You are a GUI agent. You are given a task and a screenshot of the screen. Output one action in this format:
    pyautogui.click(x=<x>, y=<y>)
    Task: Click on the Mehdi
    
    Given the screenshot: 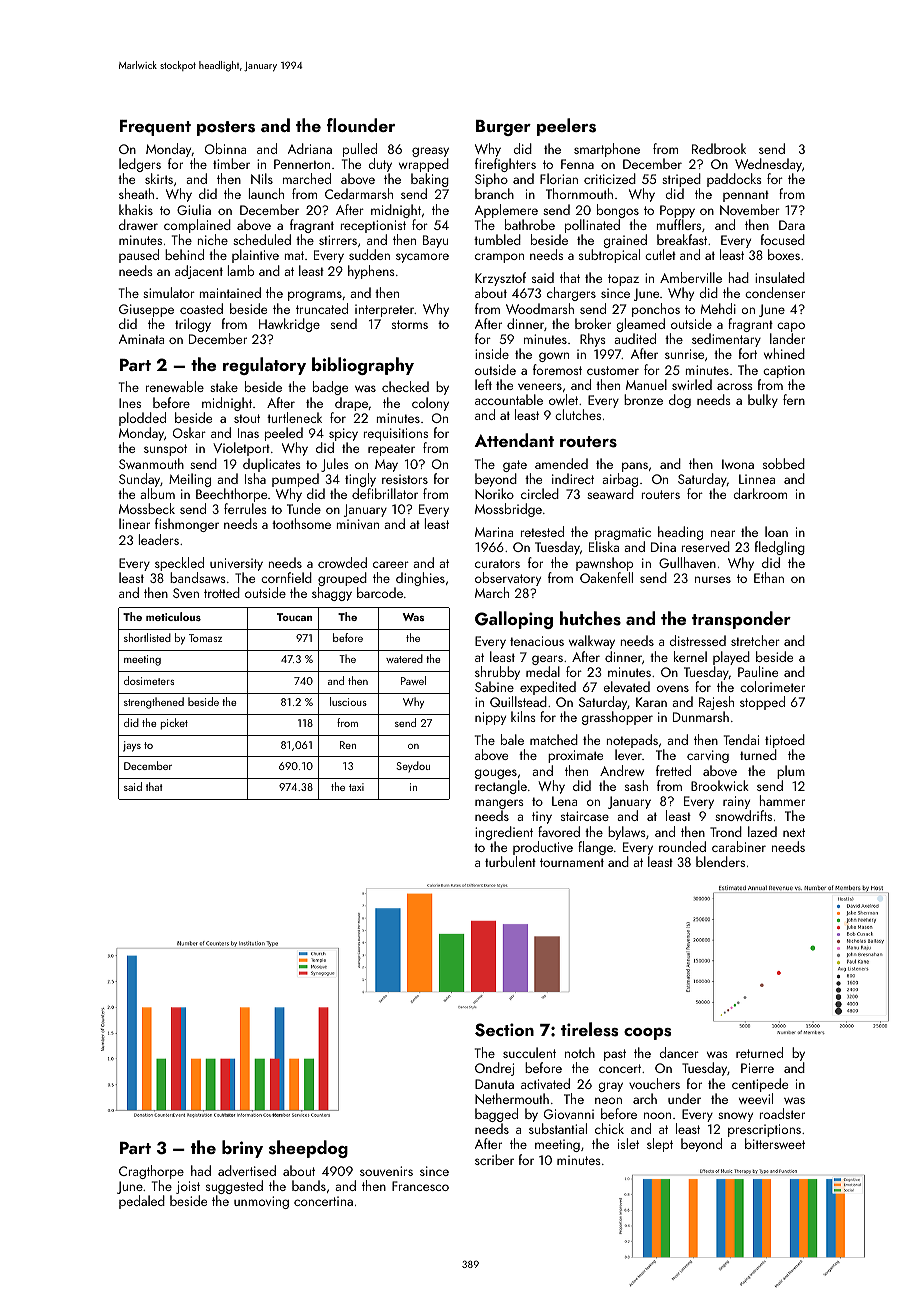 What is the action you would take?
    pyautogui.click(x=718, y=308)
